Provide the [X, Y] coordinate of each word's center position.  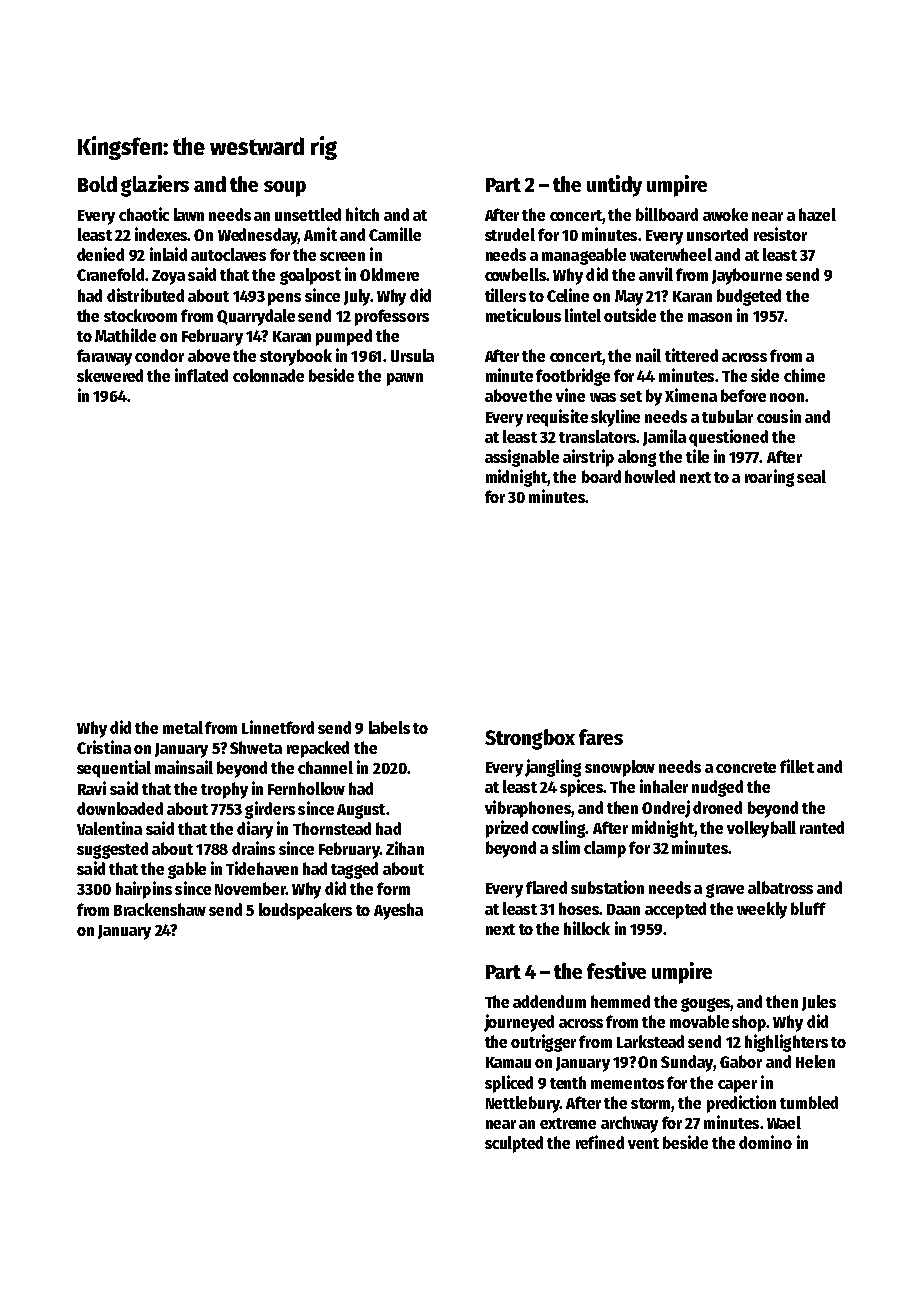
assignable [522, 458]
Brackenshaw [160, 909]
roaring [769, 478]
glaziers [155, 186]
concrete [746, 767]
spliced [509, 1084]
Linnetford [278, 727]
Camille [395, 234]
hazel [817, 214]
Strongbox [530, 739]
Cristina [104, 747]
